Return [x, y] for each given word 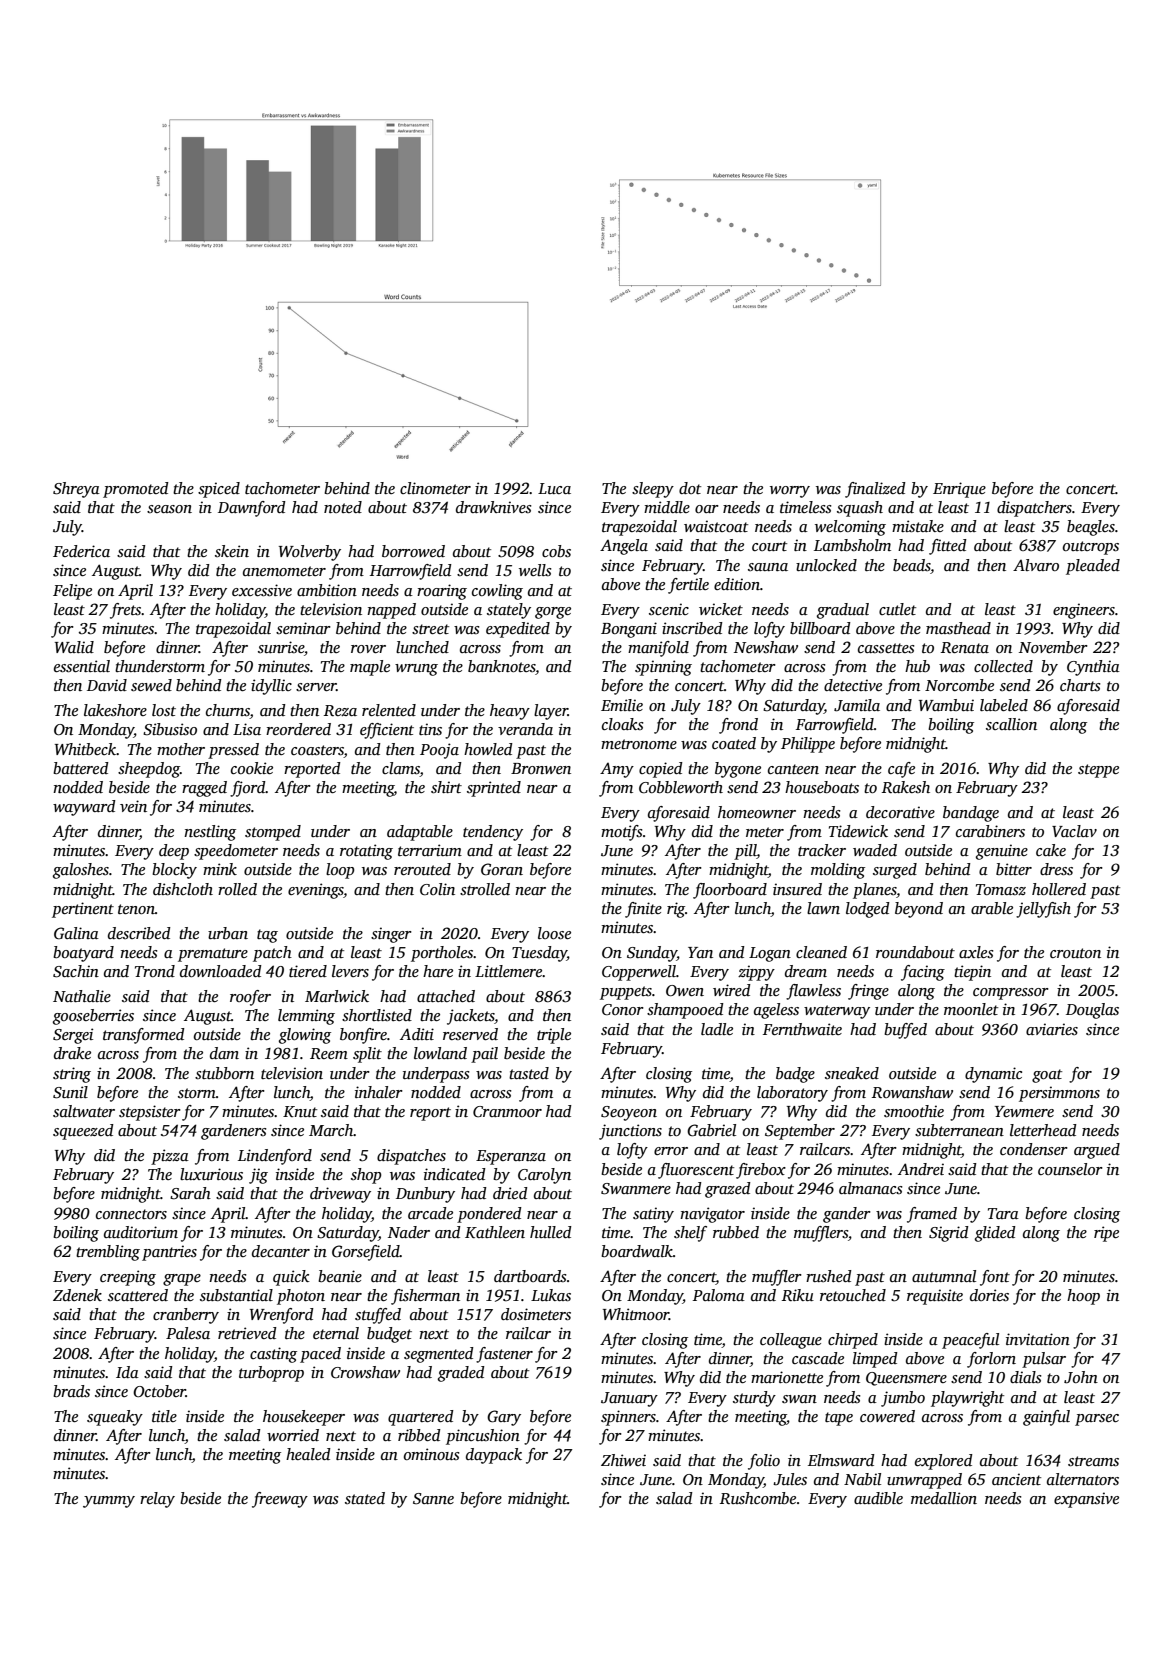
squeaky [115, 1418]
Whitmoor [636, 1314]
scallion [1011, 724]
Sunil [70, 1092]
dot [690, 488]
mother [181, 749]
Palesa [188, 1333]
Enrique [959, 490]
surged [895, 871]
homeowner [757, 812]
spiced [219, 490]
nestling [210, 833]
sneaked [852, 1073]
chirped [853, 1341]
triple [554, 1036]
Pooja [439, 751]
